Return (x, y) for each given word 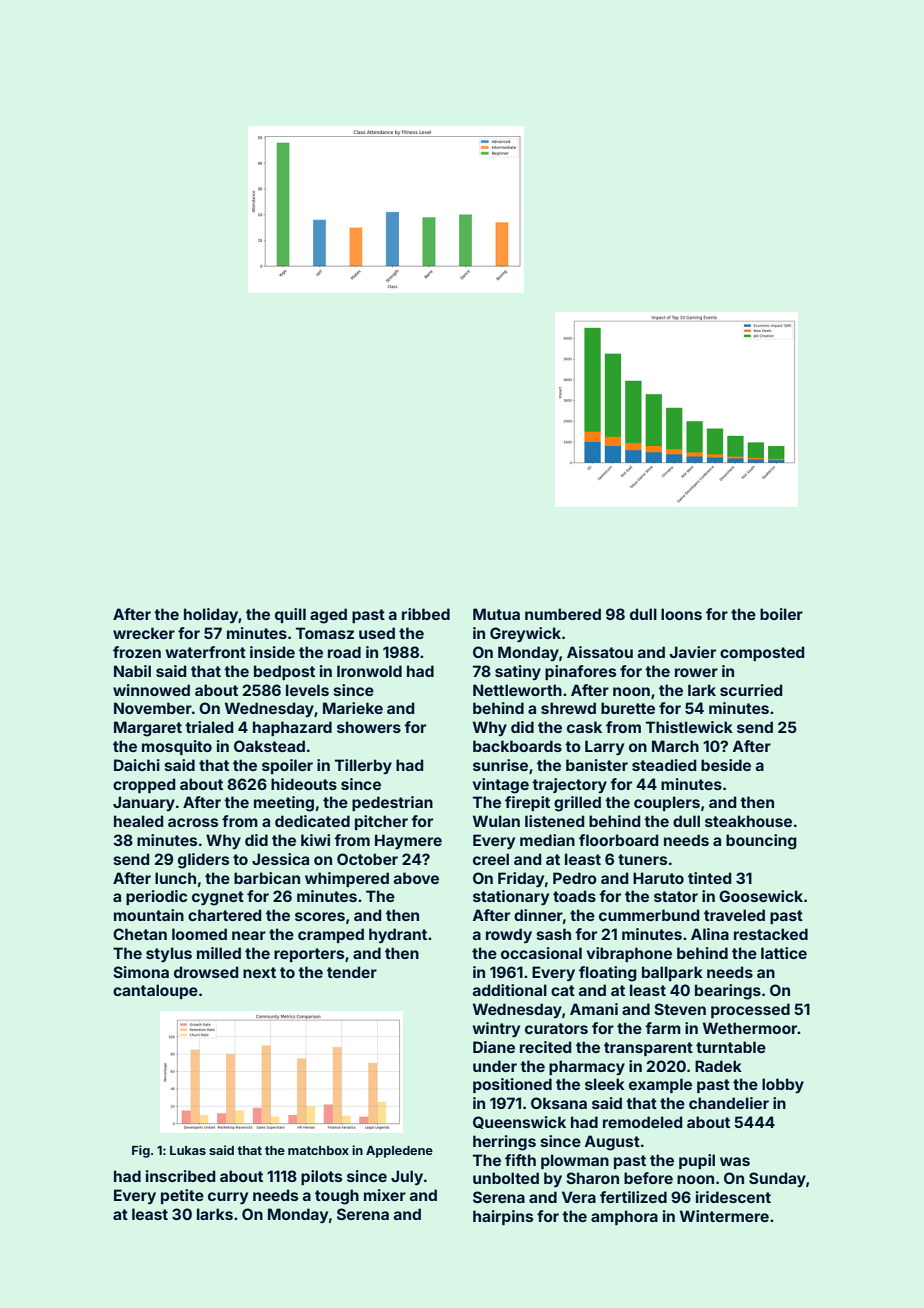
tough (337, 1197)
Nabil (132, 671)
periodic (156, 897)
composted (762, 653)
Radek (718, 1066)
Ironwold (369, 671)
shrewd (568, 708)
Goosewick (761, 896)
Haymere (408, 841)
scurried (751, 690)
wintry (496, 1029)
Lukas (188, 1150)
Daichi (137, 765)
